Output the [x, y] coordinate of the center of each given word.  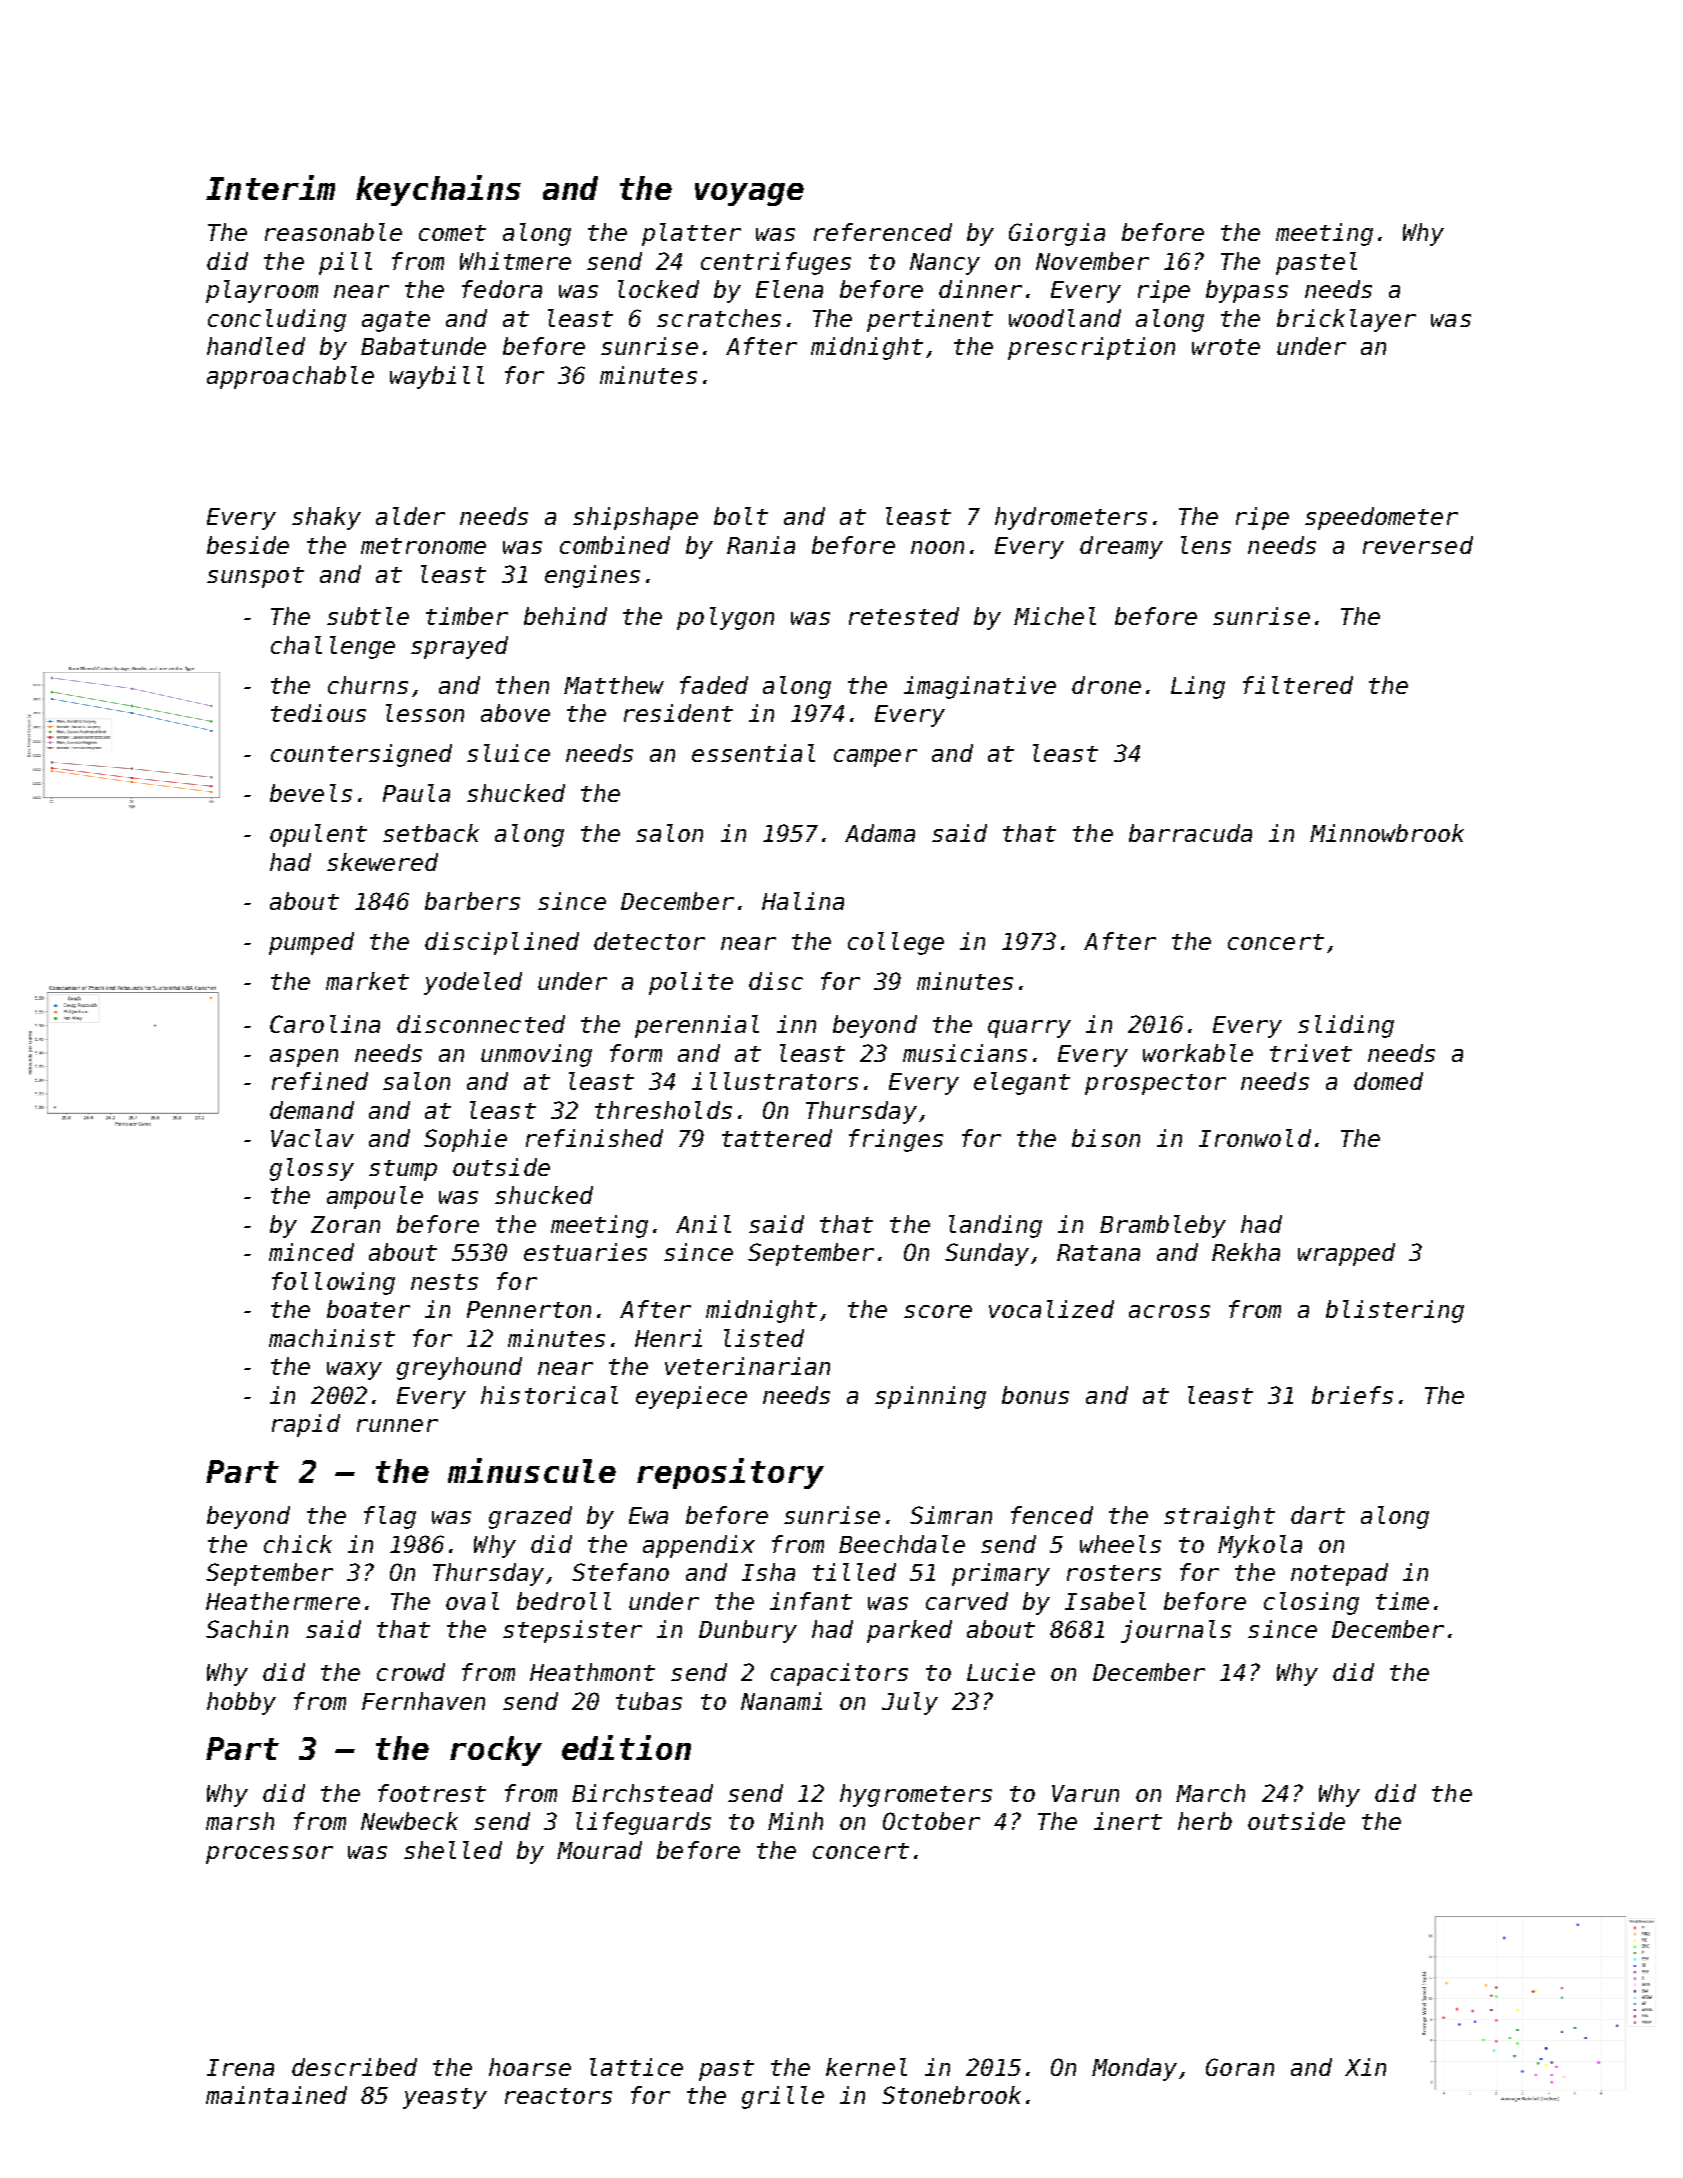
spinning [930, 1397]
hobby [241, 1703]
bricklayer [1346, 320]
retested [904, 616]
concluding [277, 320]
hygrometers [916, 1795]
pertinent [930, 320]
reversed [1418, 545]
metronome [423, 546]
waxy [354, 1371]
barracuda [1190, 833]
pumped [311, 943]
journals [1176, 1631]
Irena [240, 2067]
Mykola [1260, 1546]
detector [649, 941]
